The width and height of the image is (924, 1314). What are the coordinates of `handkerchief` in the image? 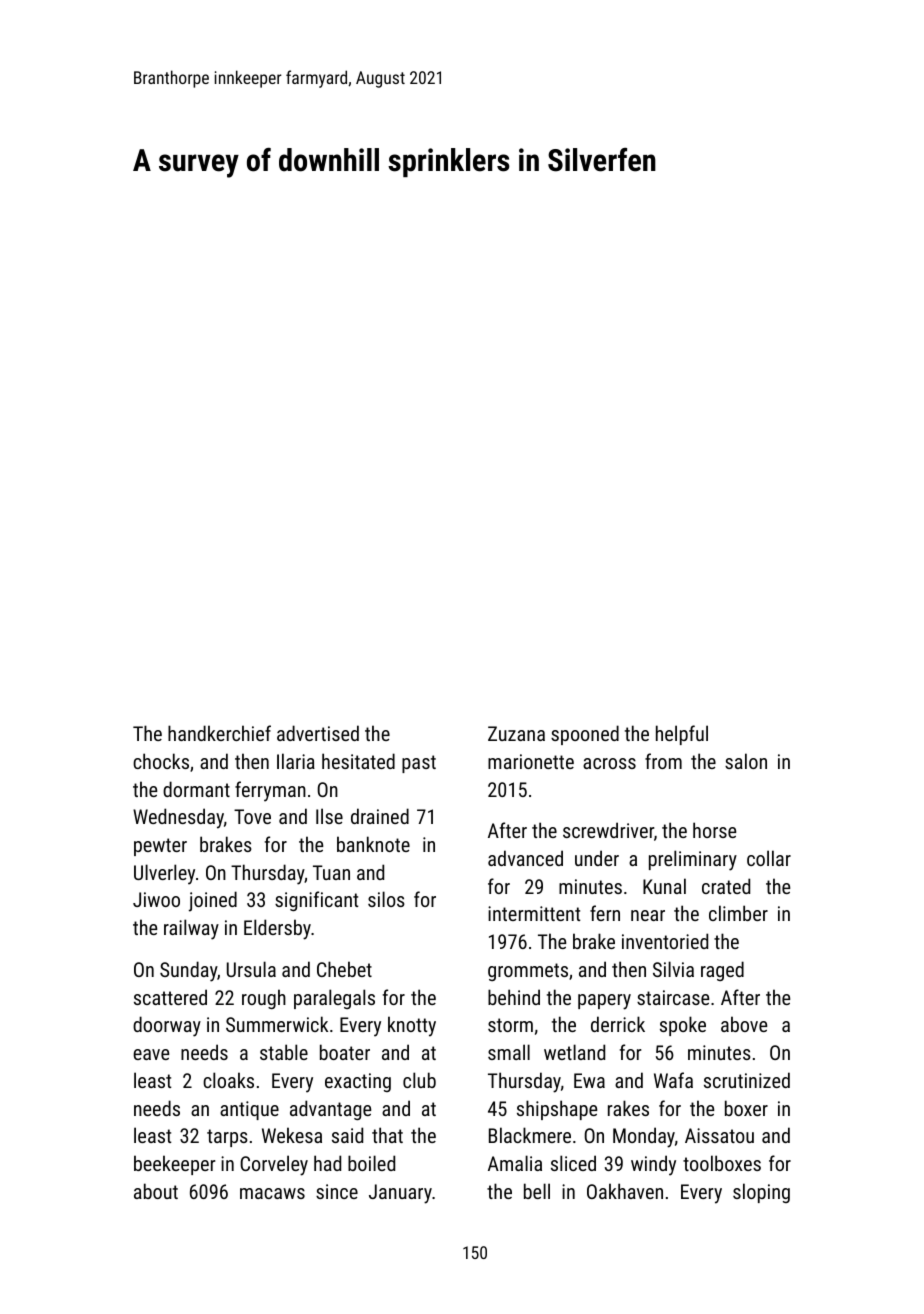 It's located at (219, 733).
